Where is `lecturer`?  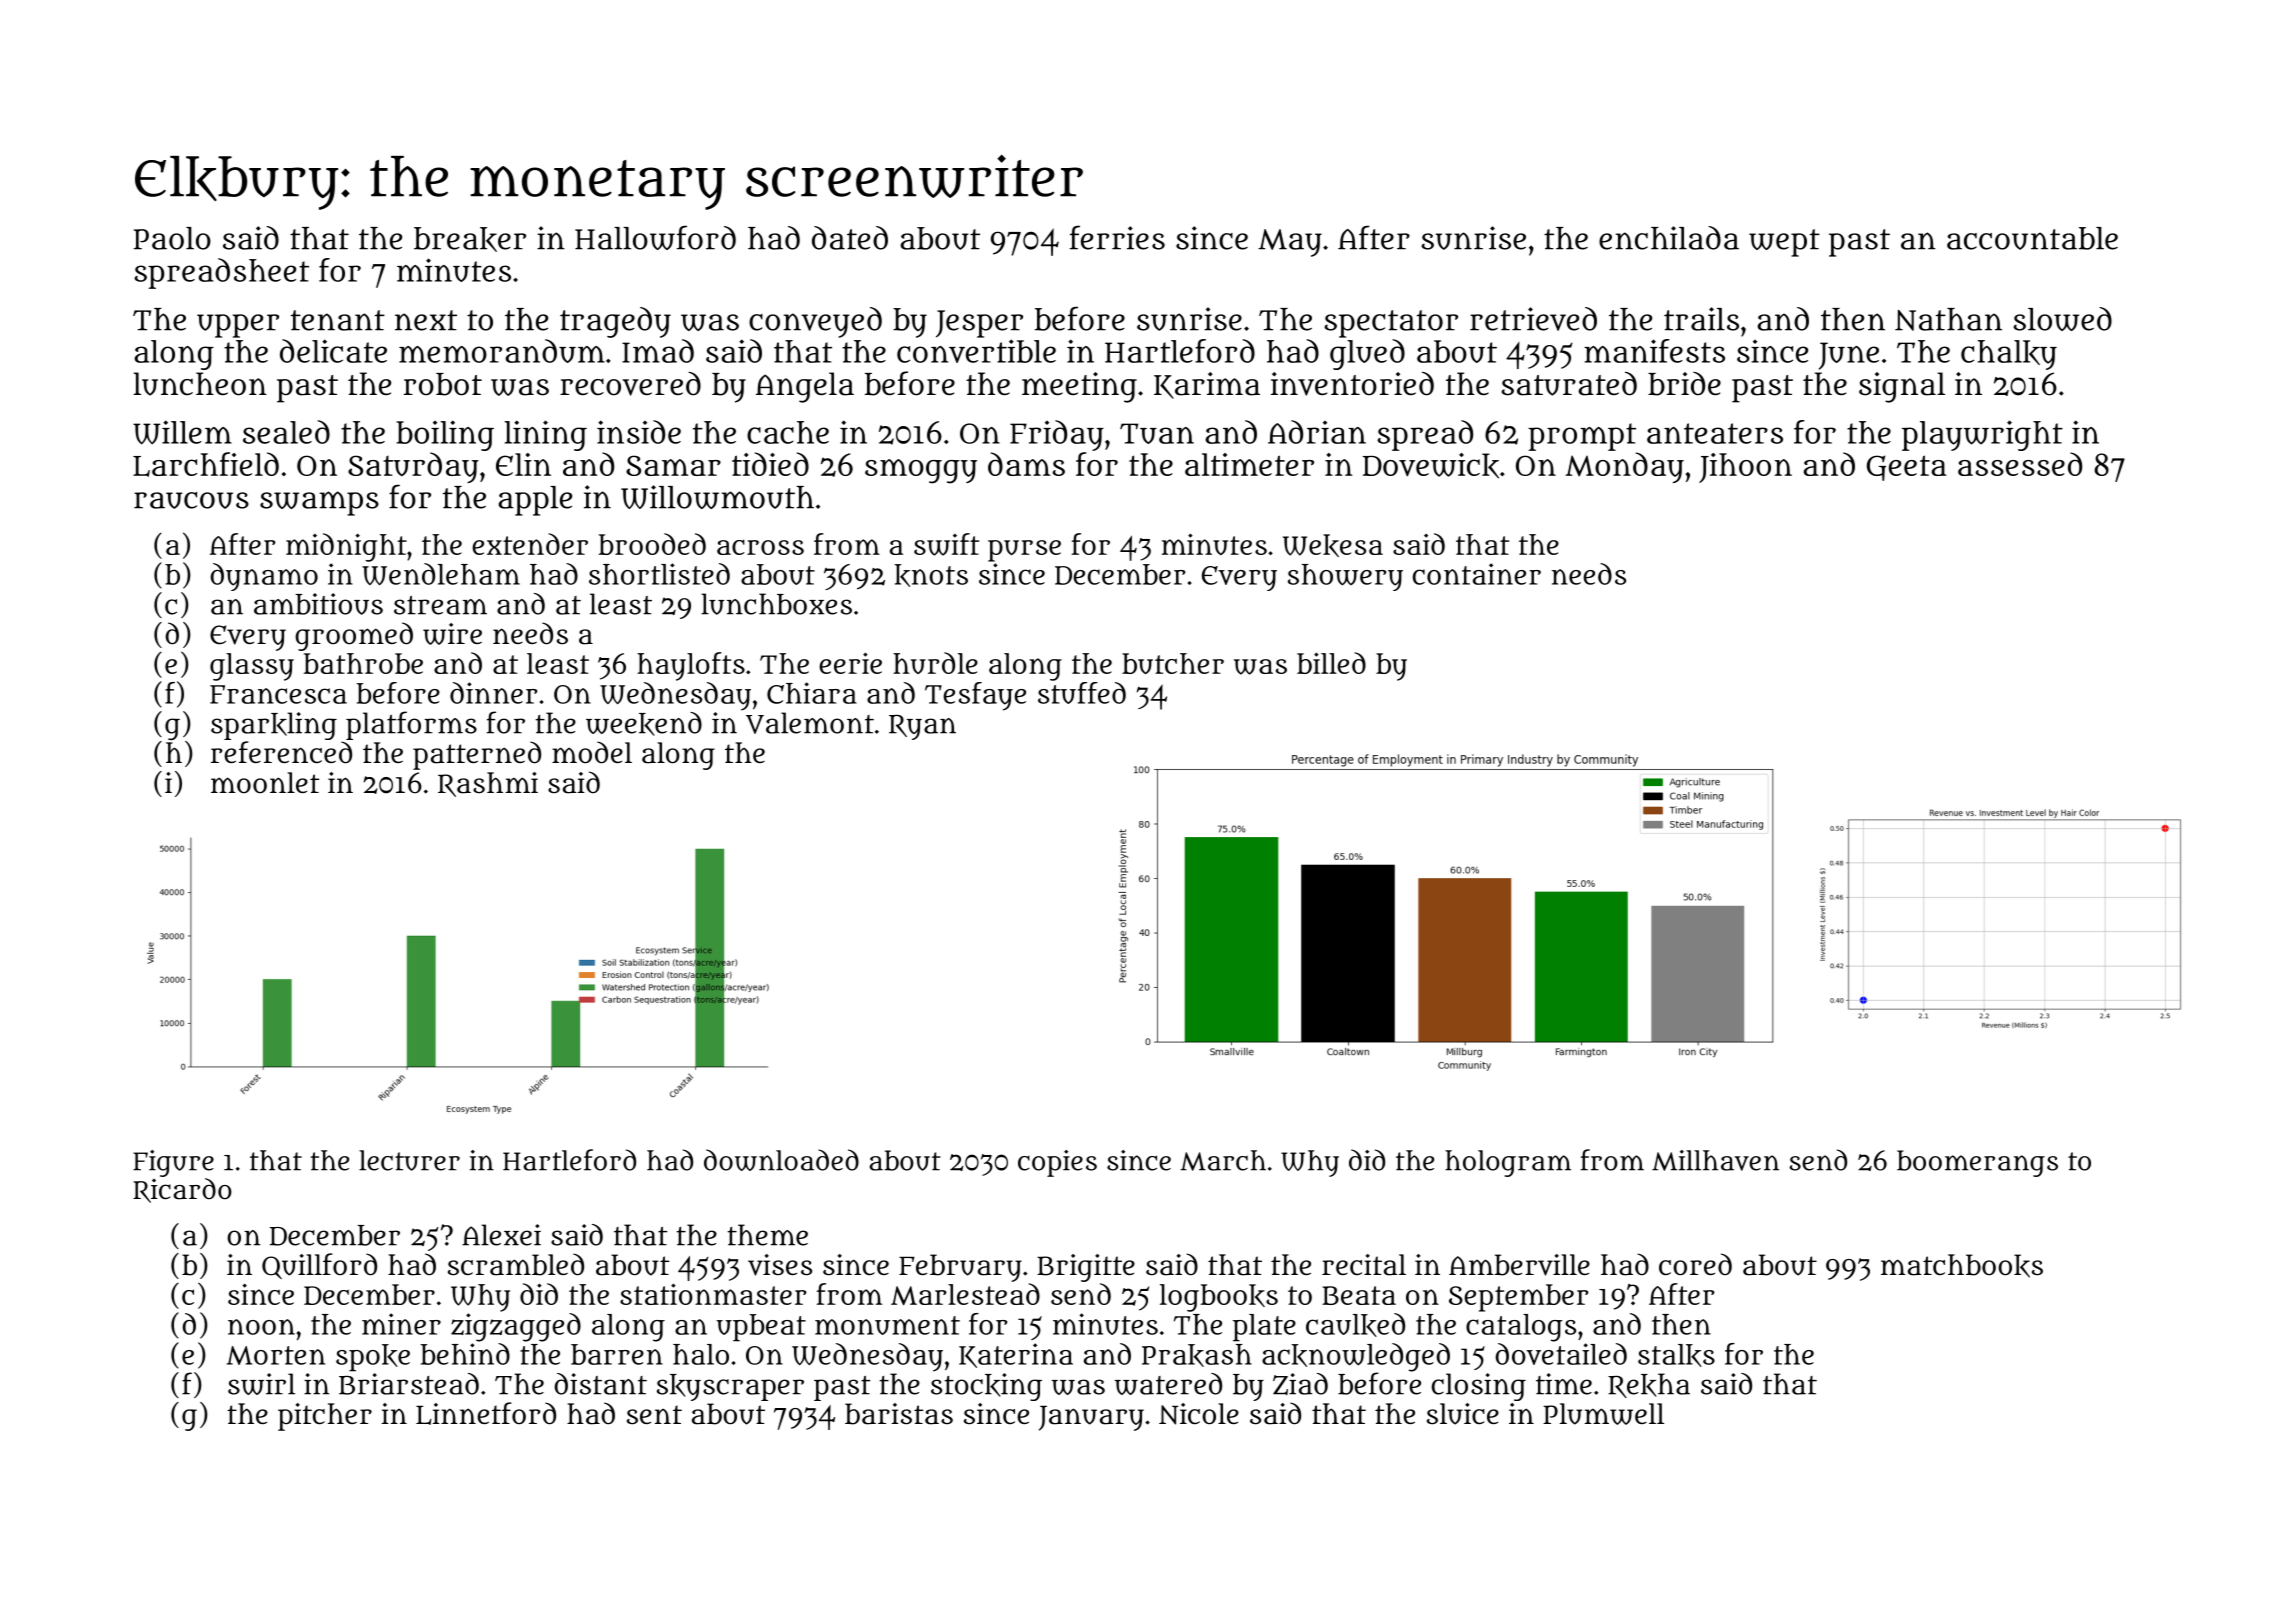 lecturer is located at coordinates (409, 1160).
